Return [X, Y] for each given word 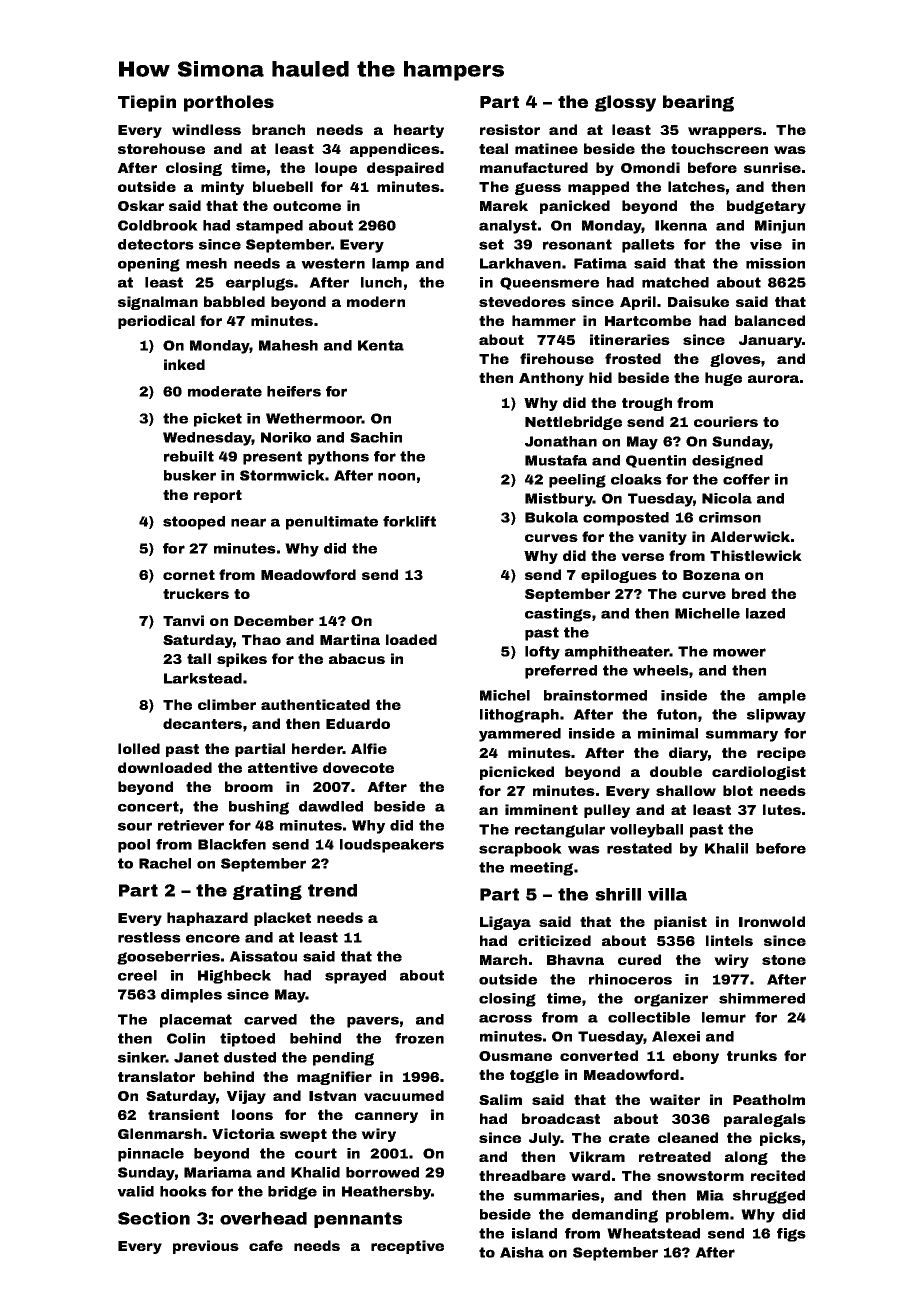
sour [135, 826]
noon [396, 476]
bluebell [283, 186]
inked [184, 364]
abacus [357, 658]
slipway [776, 716]
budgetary [766, 207]
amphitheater [617, 653]
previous [206, 1247]
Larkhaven [520, 263]
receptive [407, 1247]
